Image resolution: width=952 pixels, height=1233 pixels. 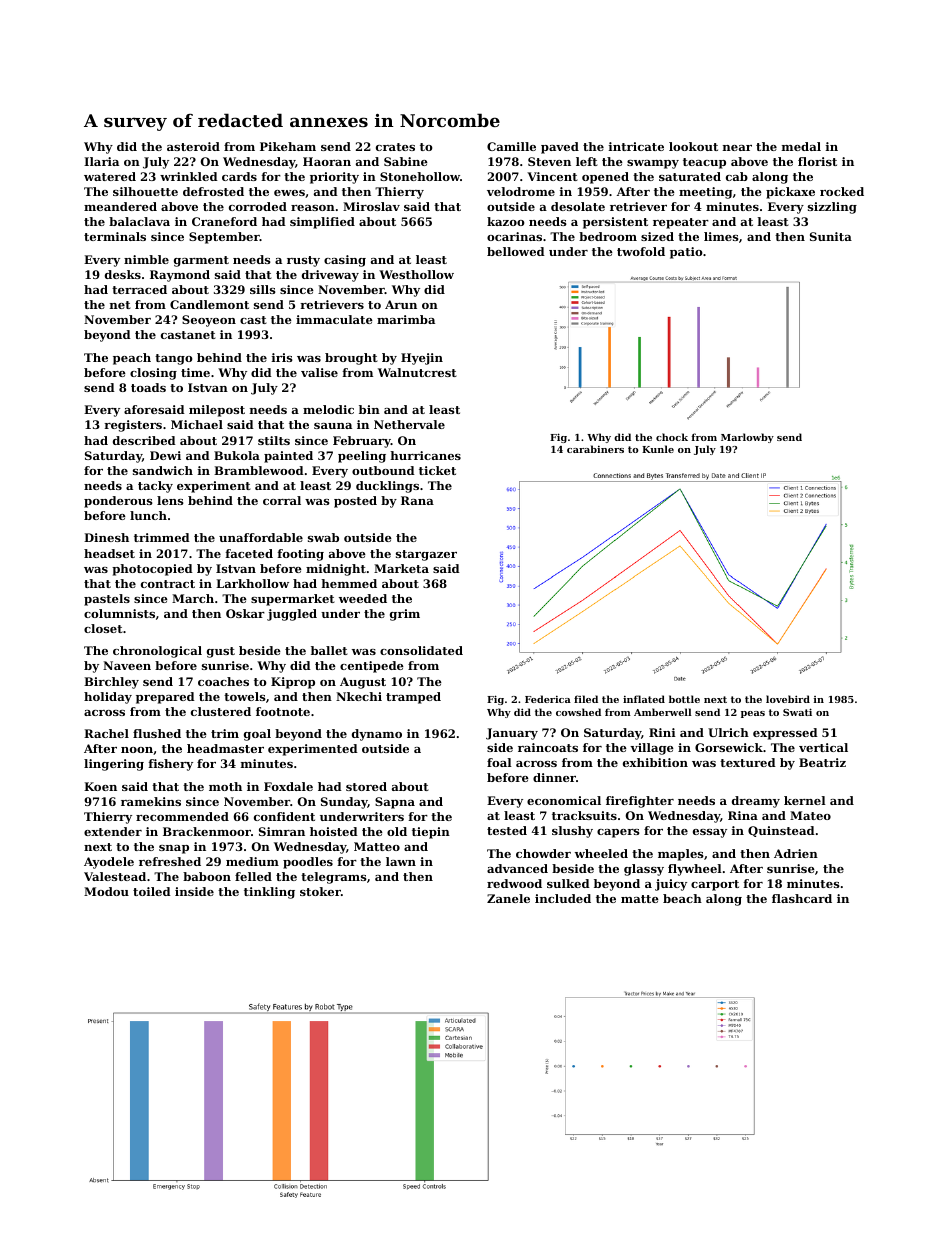 What do you see at coordinates (641, 251) in the image?
I see `twofold` at bounding box center [641, 251].
